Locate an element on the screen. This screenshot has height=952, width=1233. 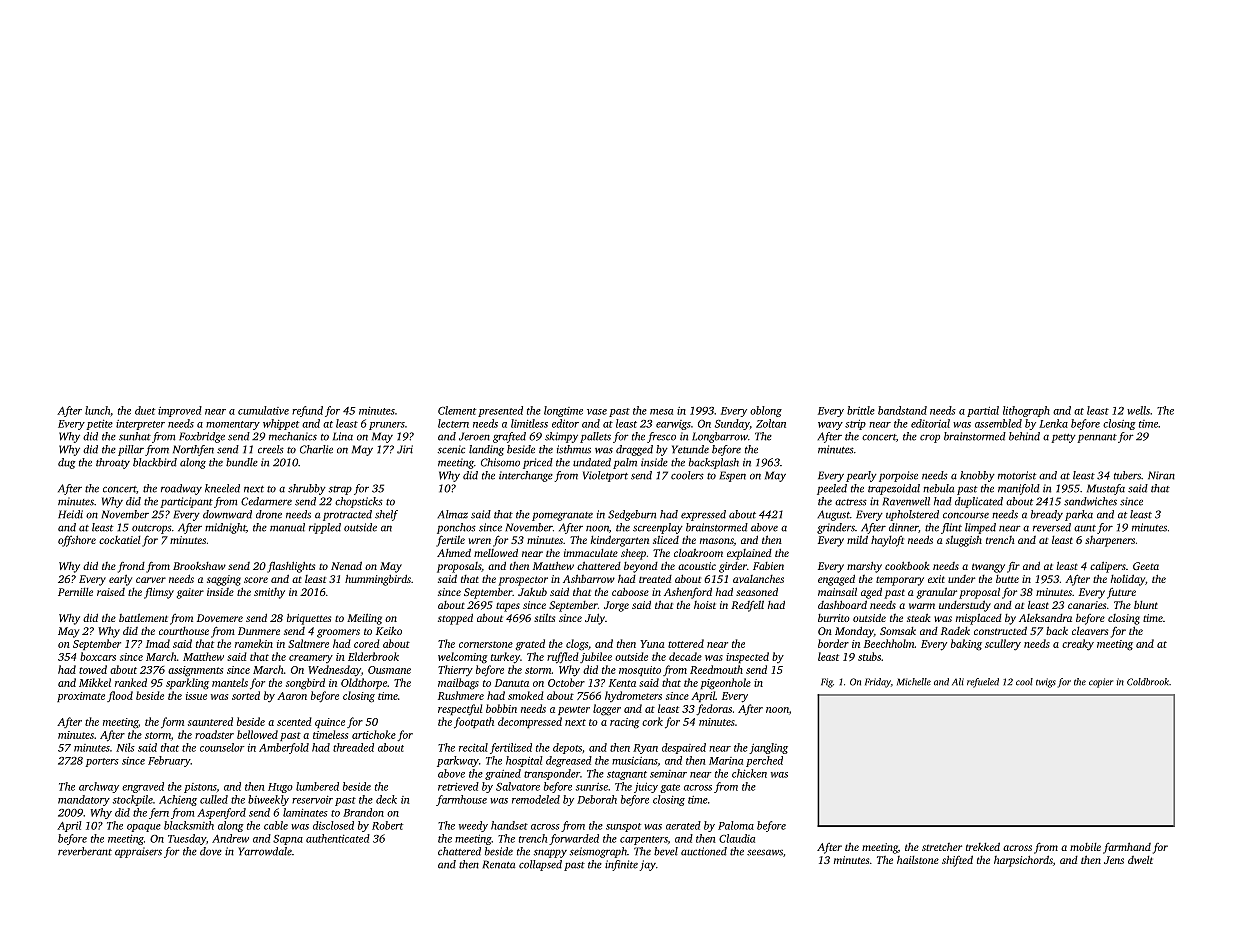
strap is located at coordinates (340, 490).
